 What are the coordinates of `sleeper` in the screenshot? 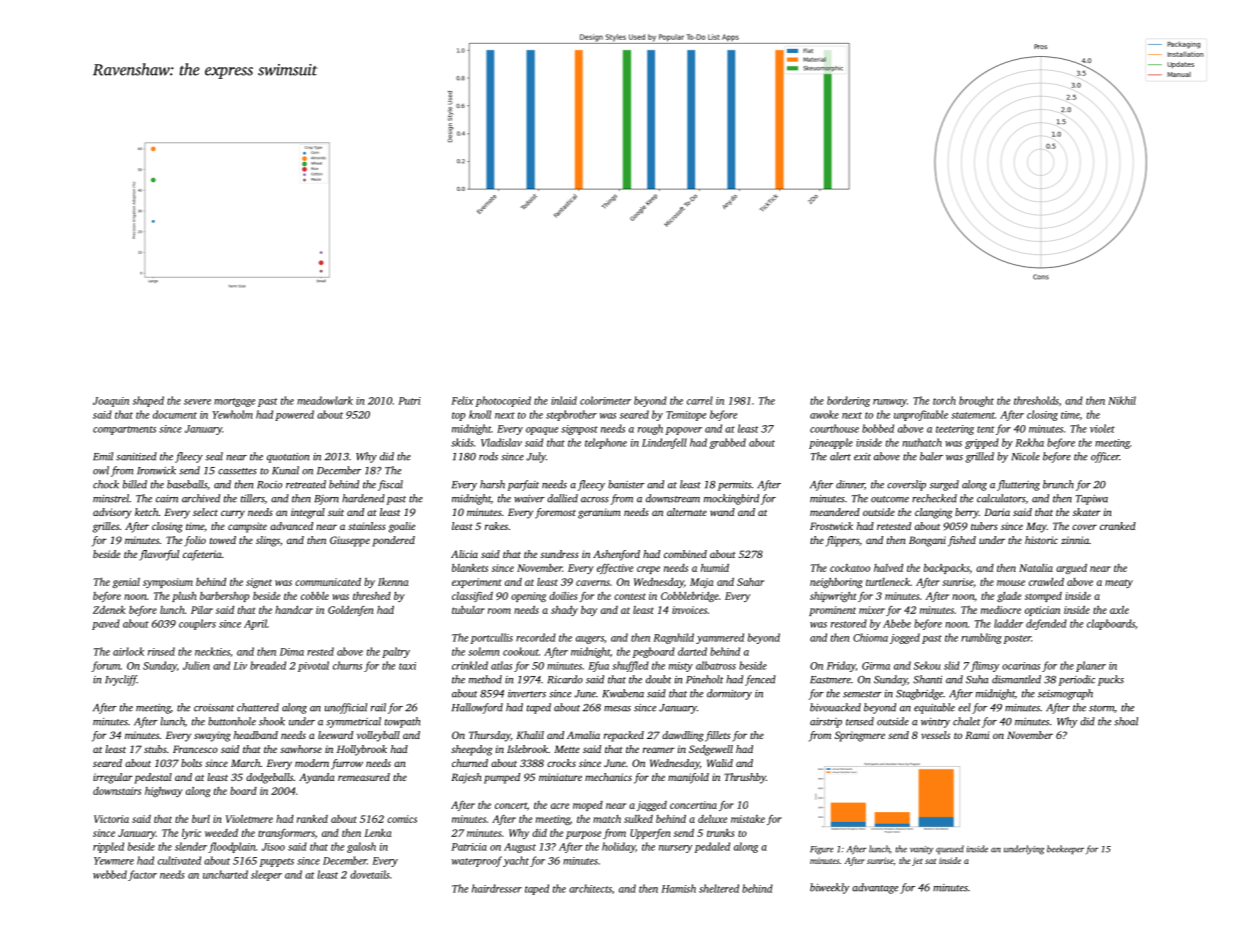 It's located at (266, 875).
